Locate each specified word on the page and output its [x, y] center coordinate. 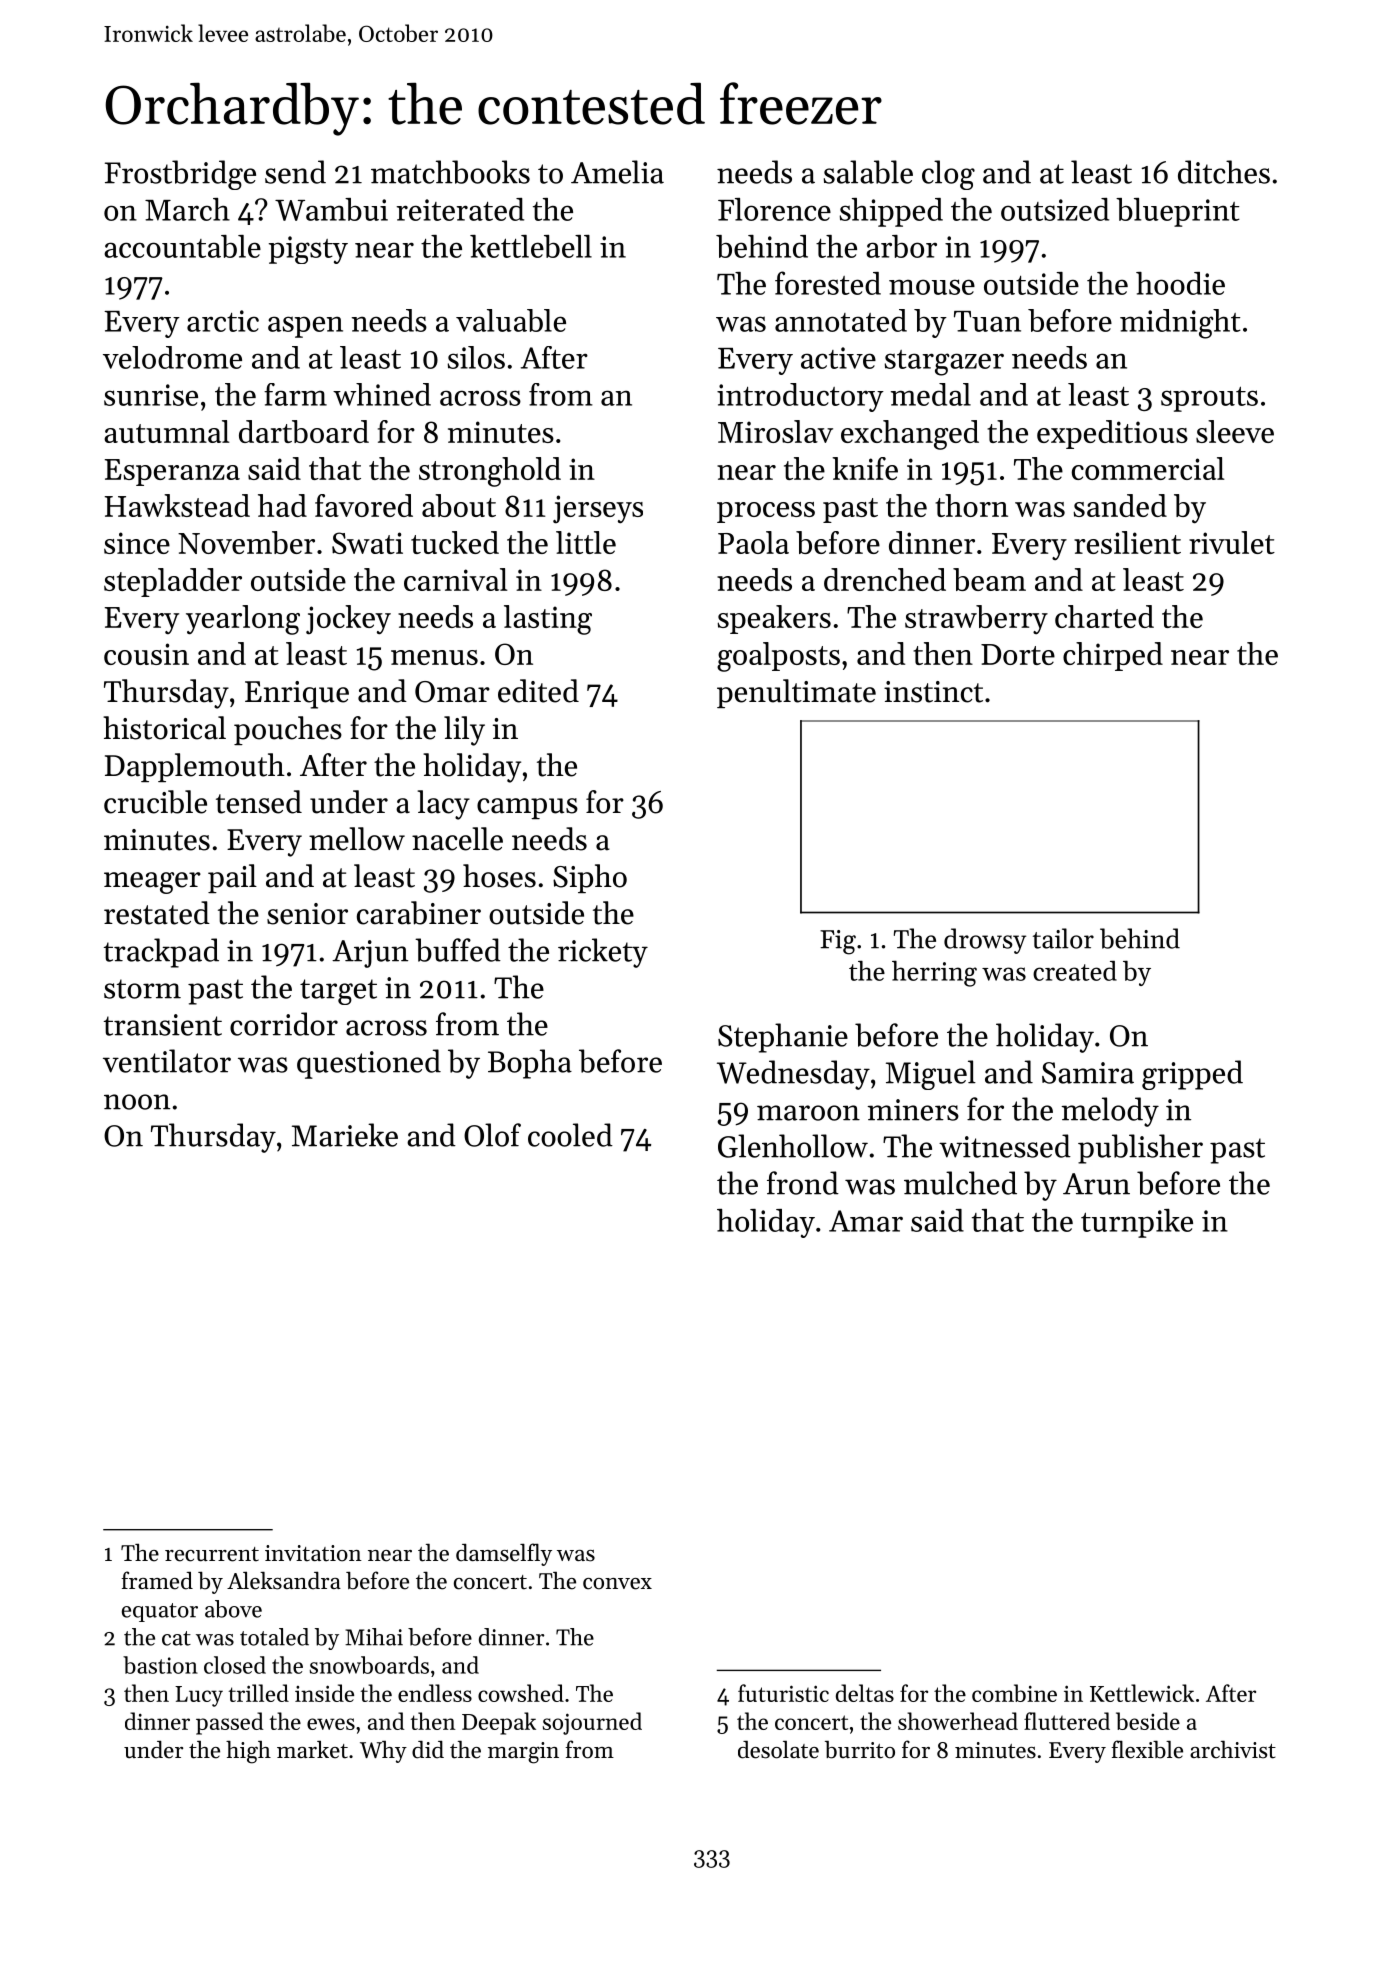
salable [868, 172]
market [312, 1750]
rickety [603, 953]
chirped [1113, 656]
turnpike [1137, 1223]
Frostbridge [180, 175]
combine [1014, 1693]
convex [617, 1584]
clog [948, 175]
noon [137, 1102]
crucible [155, 802]
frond [803, 1183]
